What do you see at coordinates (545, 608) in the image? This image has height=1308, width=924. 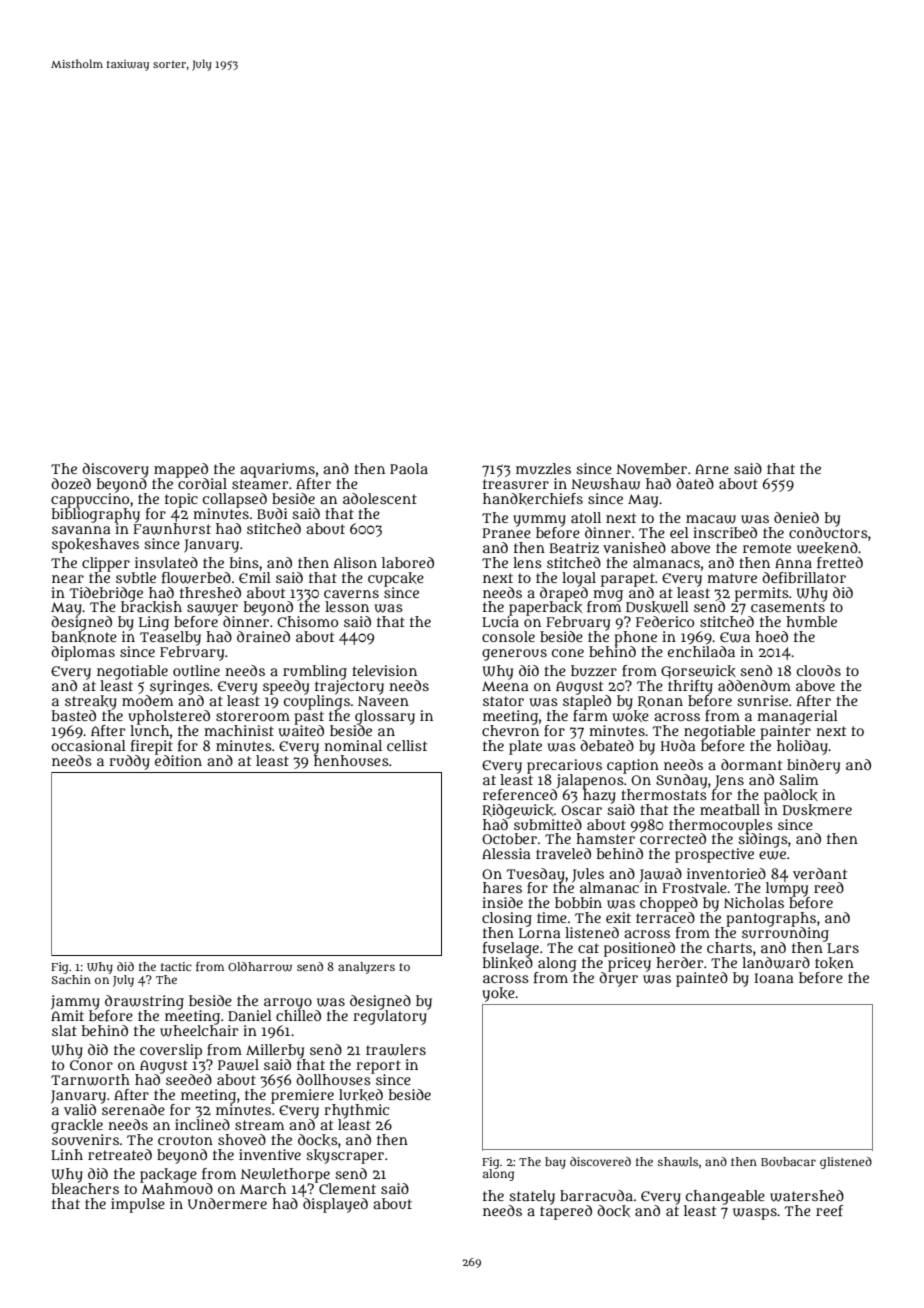 I see `paperback` at bounding box center [545, 608].
